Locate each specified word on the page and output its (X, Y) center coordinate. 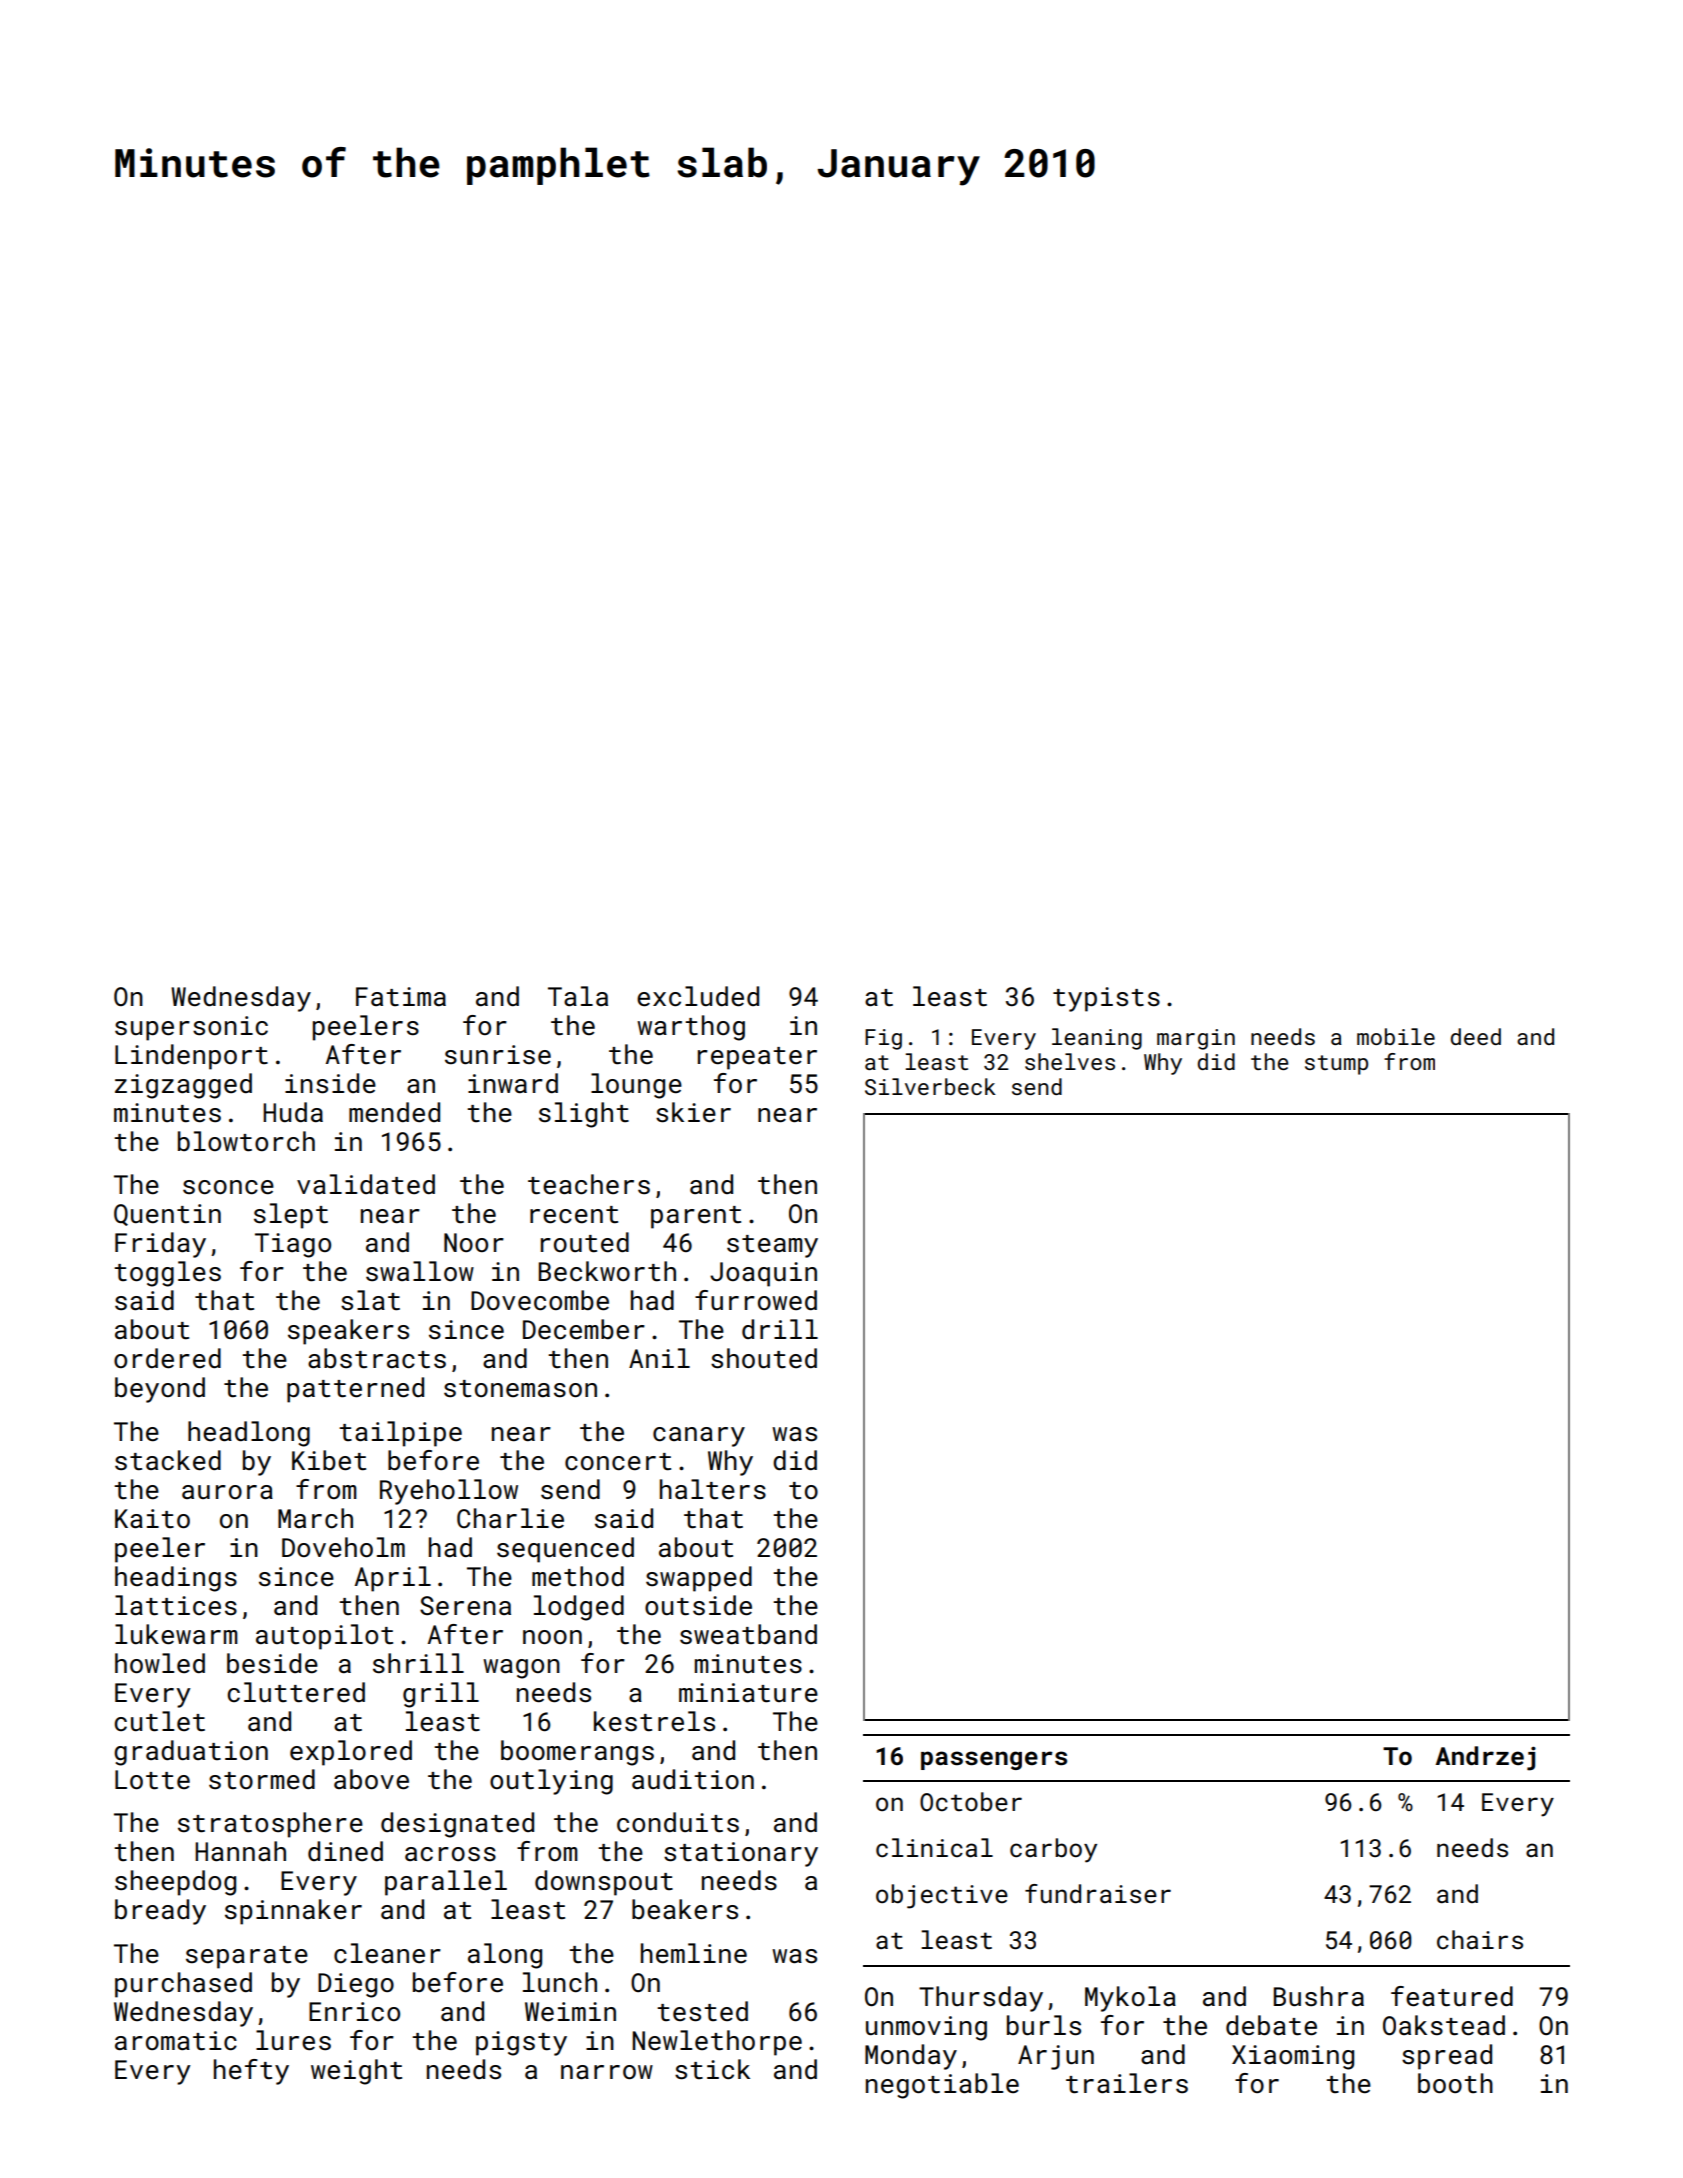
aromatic (176, 2041)
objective (942, 1896)
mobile (1396, 1036)
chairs (1480, 1940)
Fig (883, 1039)
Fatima (401, 996)
